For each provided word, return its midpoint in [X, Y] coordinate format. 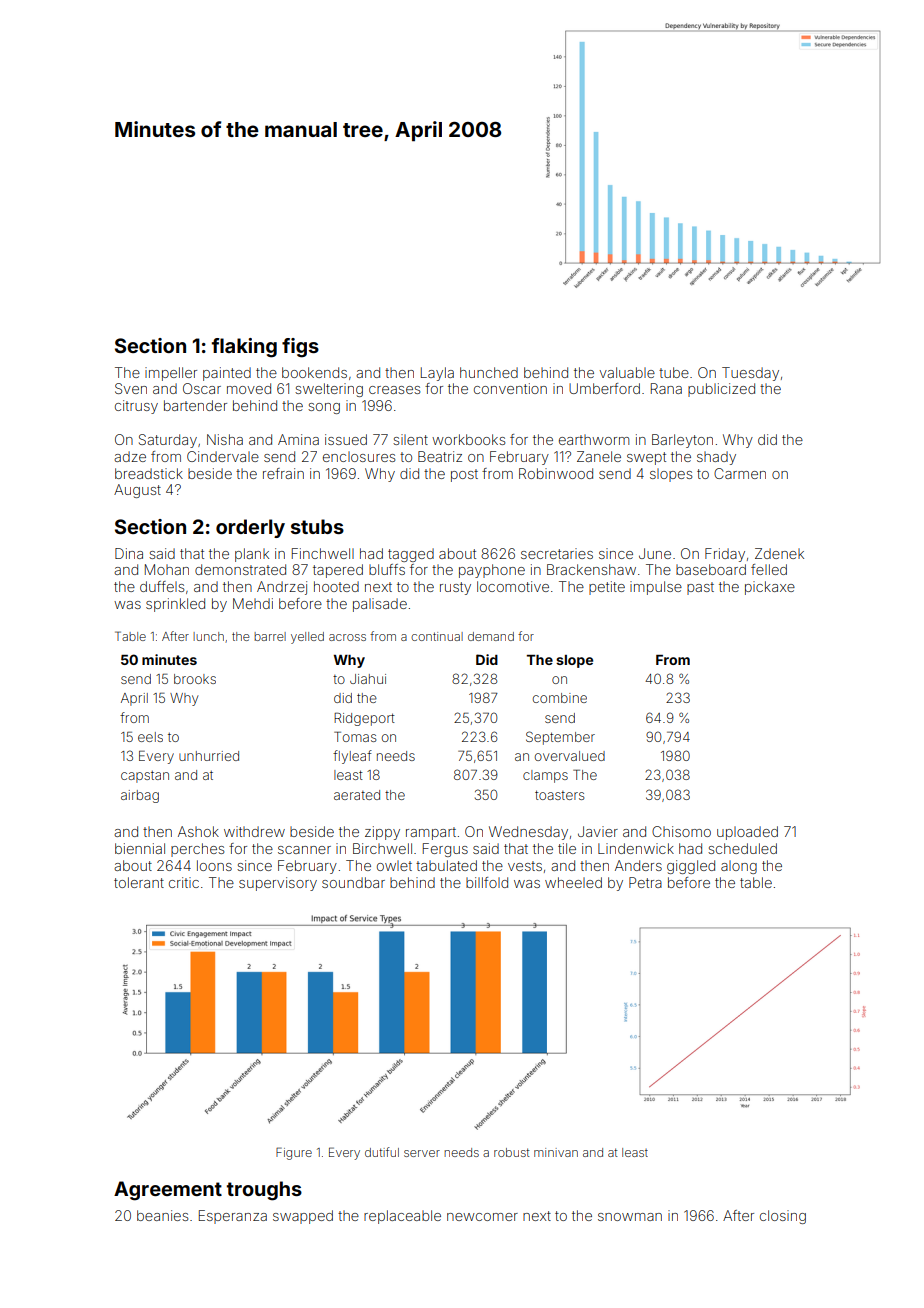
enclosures [359, 456]
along [739, 867]
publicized [721, 390]
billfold [487, 882]
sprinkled [175, 605]
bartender [195, 405]
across [347, 637]
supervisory [278, 884]
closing [783, 1217]
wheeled [573, 882]
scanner [304, 850]
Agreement [168, 1191]
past [700, 588]
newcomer [482, 1217]
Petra [645, 882]
